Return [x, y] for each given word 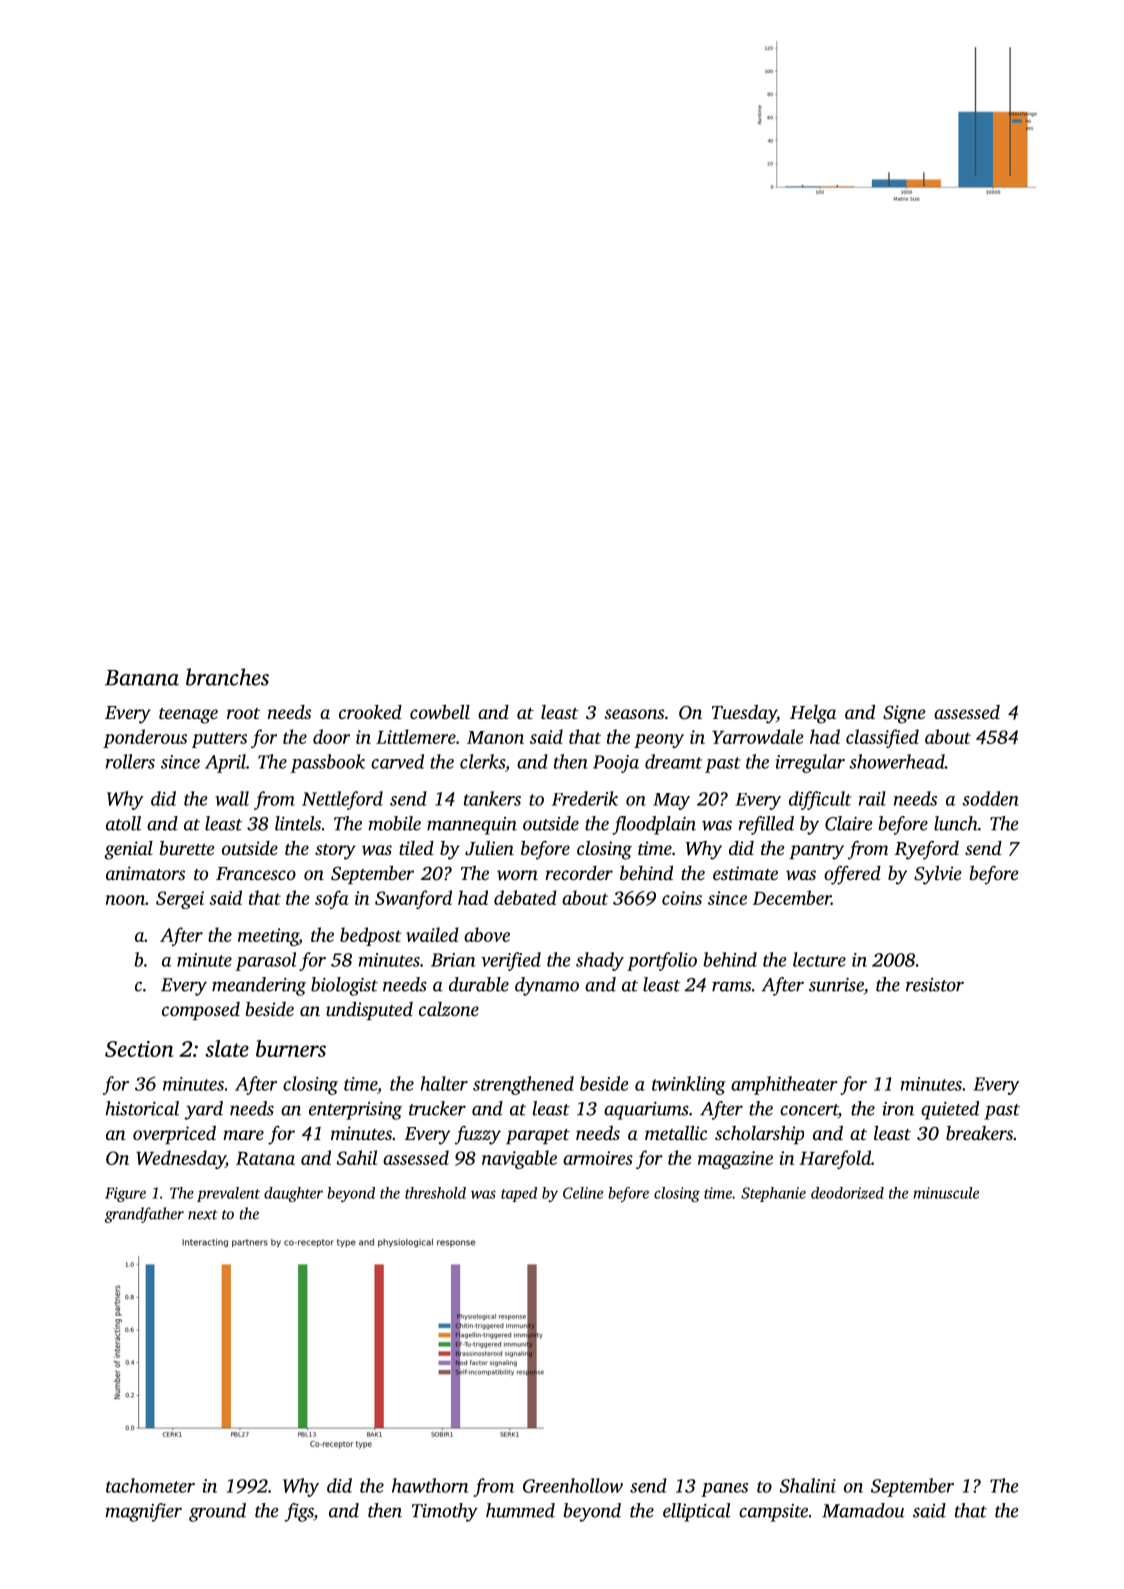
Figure [125, 1194]
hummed [520, 1510]
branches [227, 677]
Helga [813, 714]
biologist [344, 986]
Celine [583, 1193]
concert [809, 1110]
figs [299, 1512]
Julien [489, 848]
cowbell [440, 712]
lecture [819, 959]
